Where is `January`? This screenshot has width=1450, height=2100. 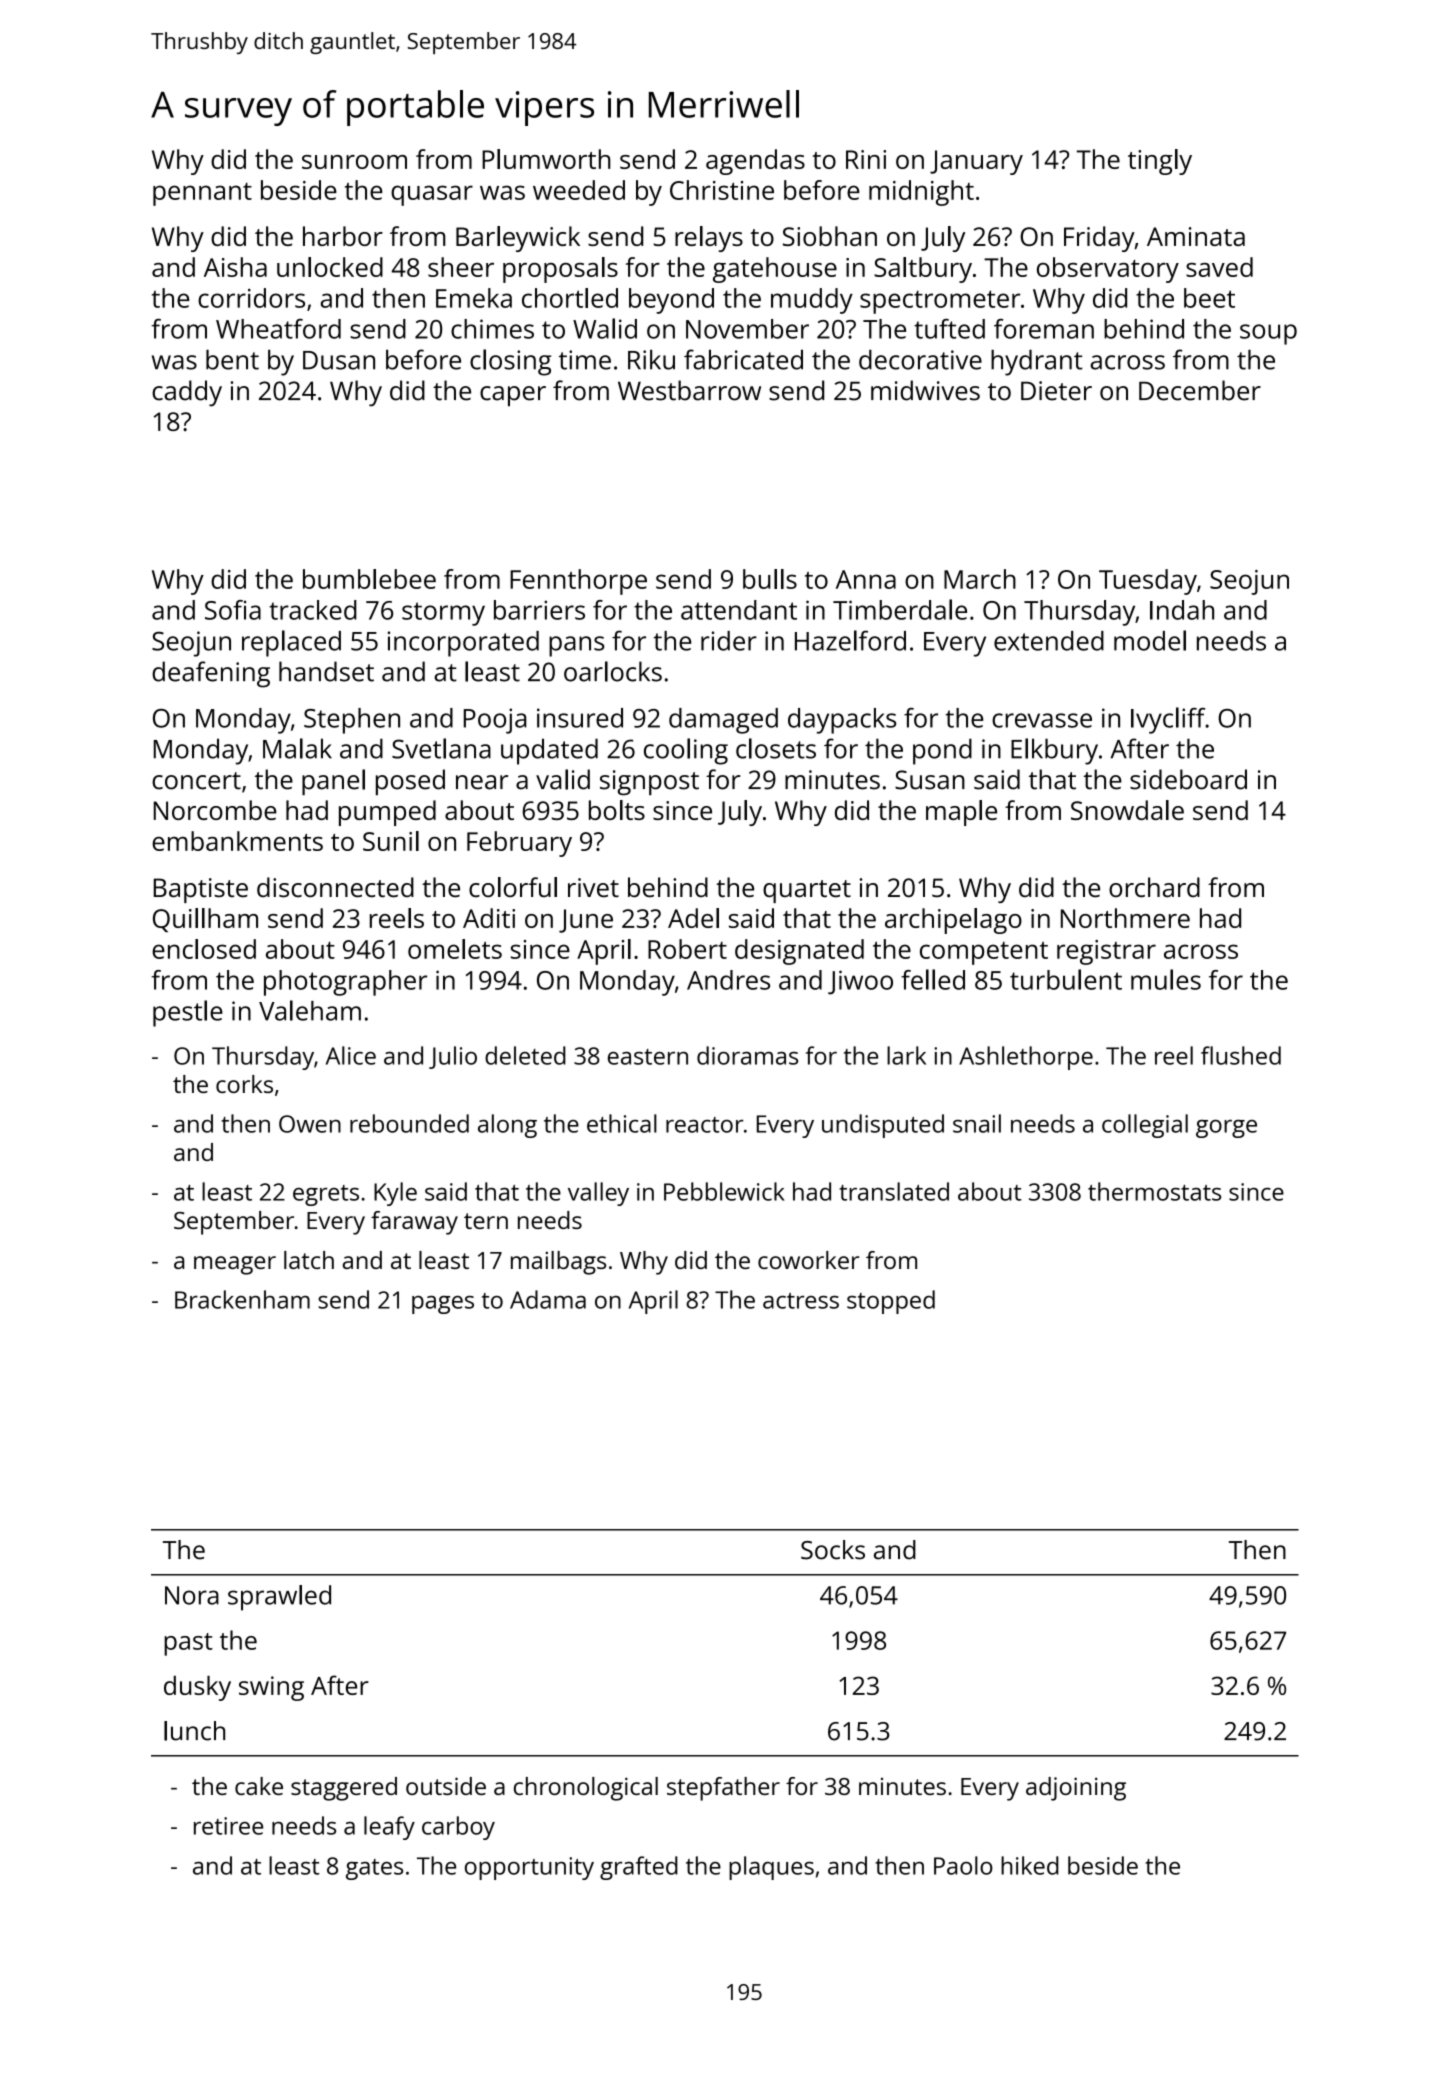 January is located at coordinates (976, 162).
